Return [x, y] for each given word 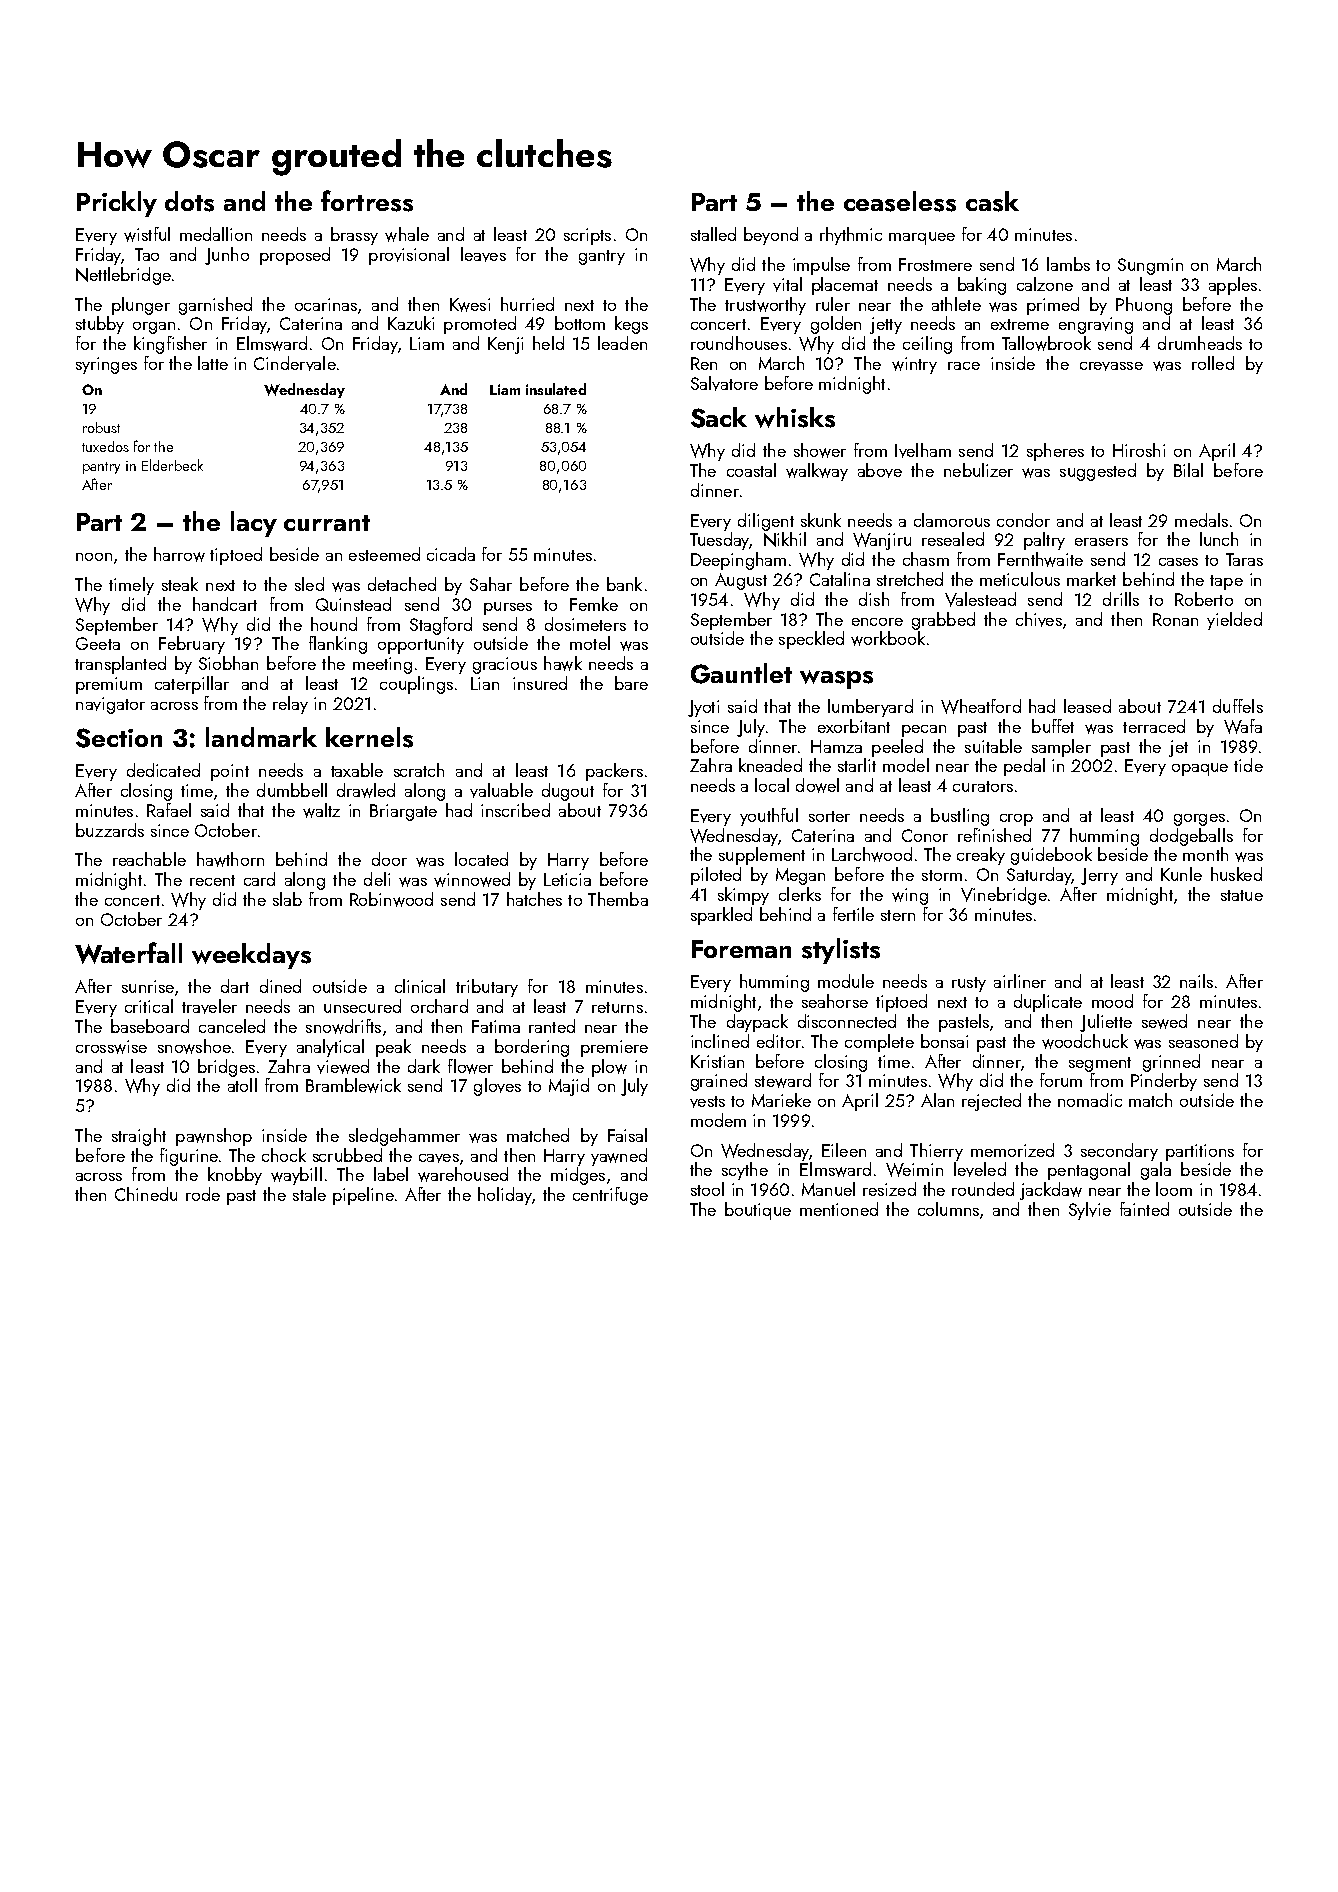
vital [787, 284]
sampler [1061, 748]
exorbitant [854, 726]
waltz [321, 810]
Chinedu [146, 1194]
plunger [141, 306]
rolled [1213, 363]
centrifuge [610, 1196]
